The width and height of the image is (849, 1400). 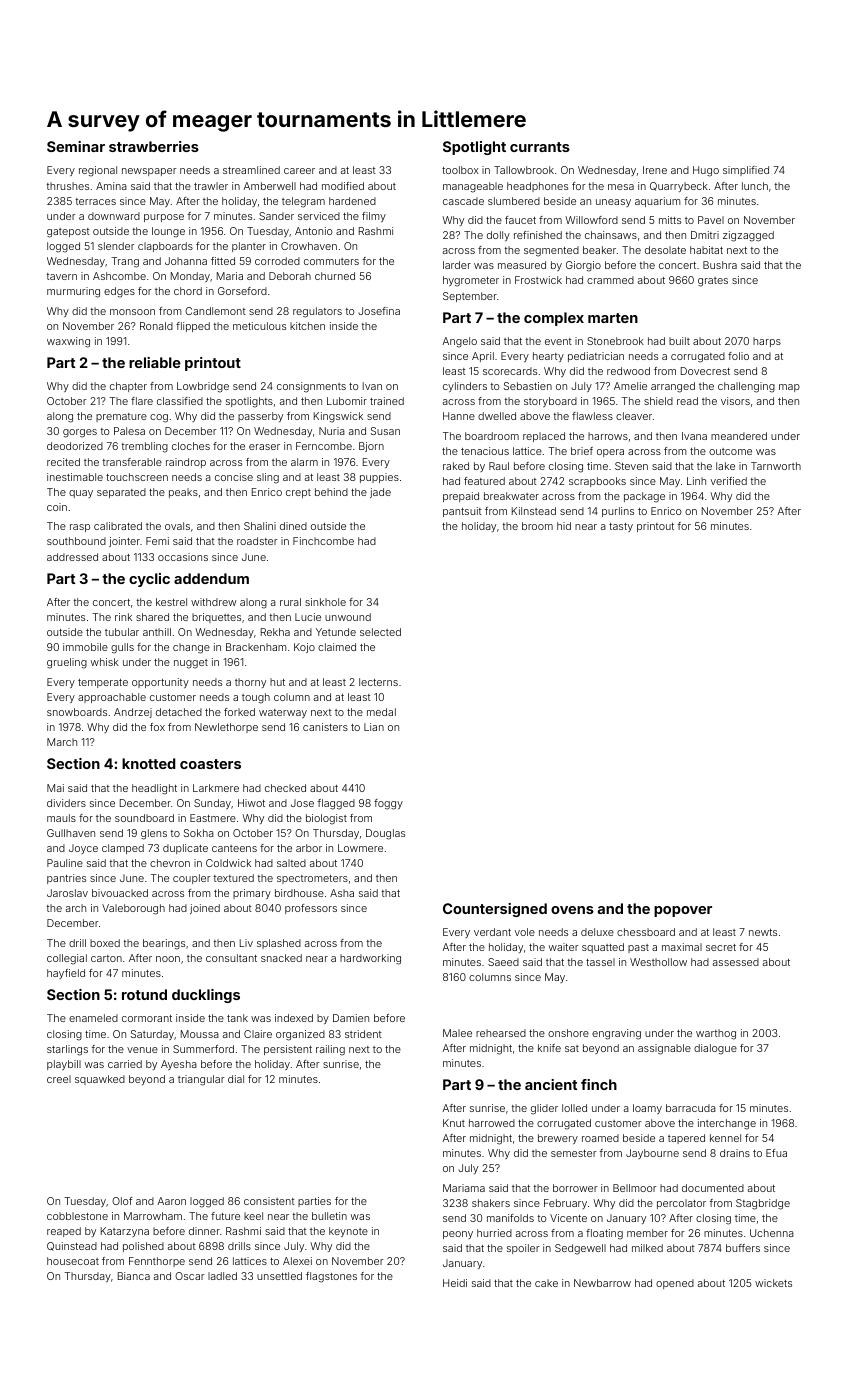 I want to click on Newlethorpe, so click(x=226, y=728).
